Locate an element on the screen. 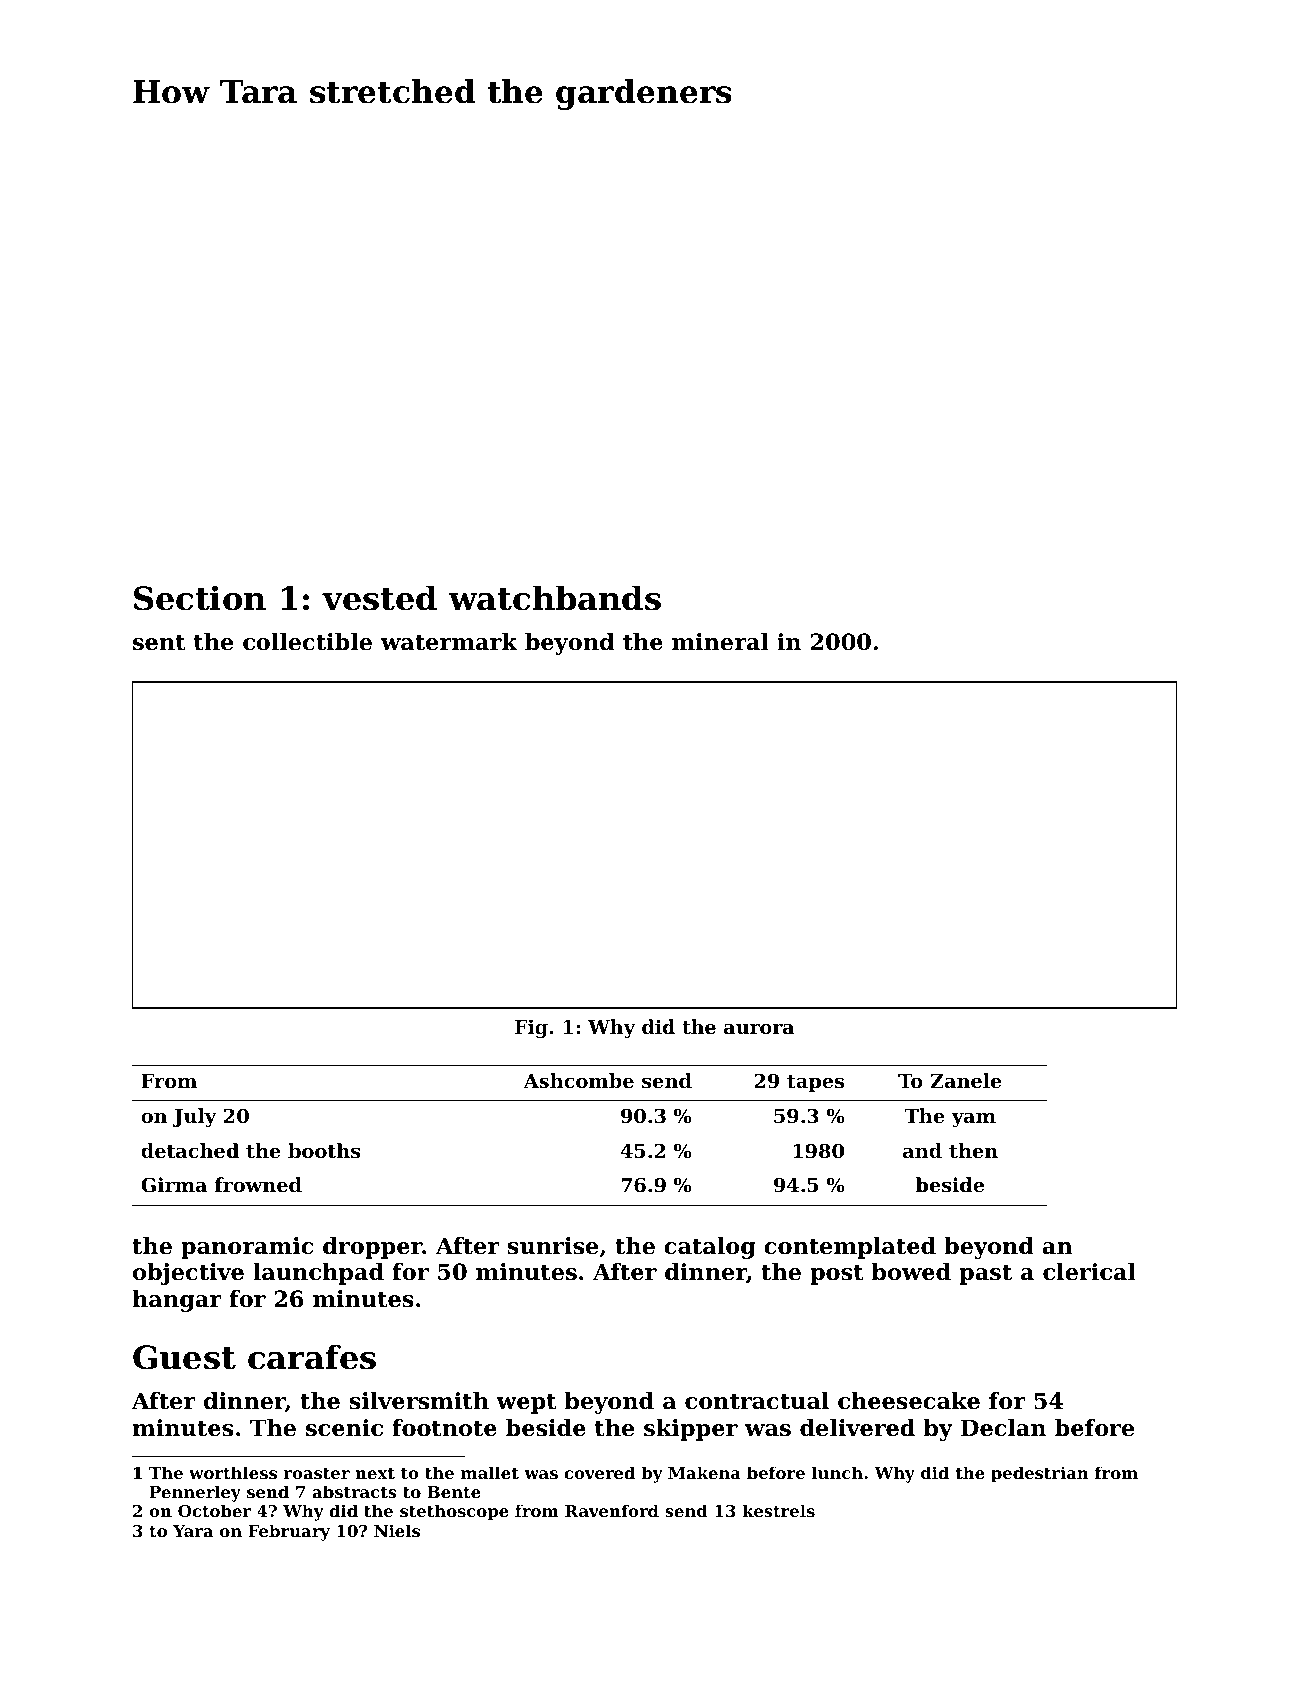 The image size is (1309, 1694). cheesecake is located at coordinates (909, 1401).
